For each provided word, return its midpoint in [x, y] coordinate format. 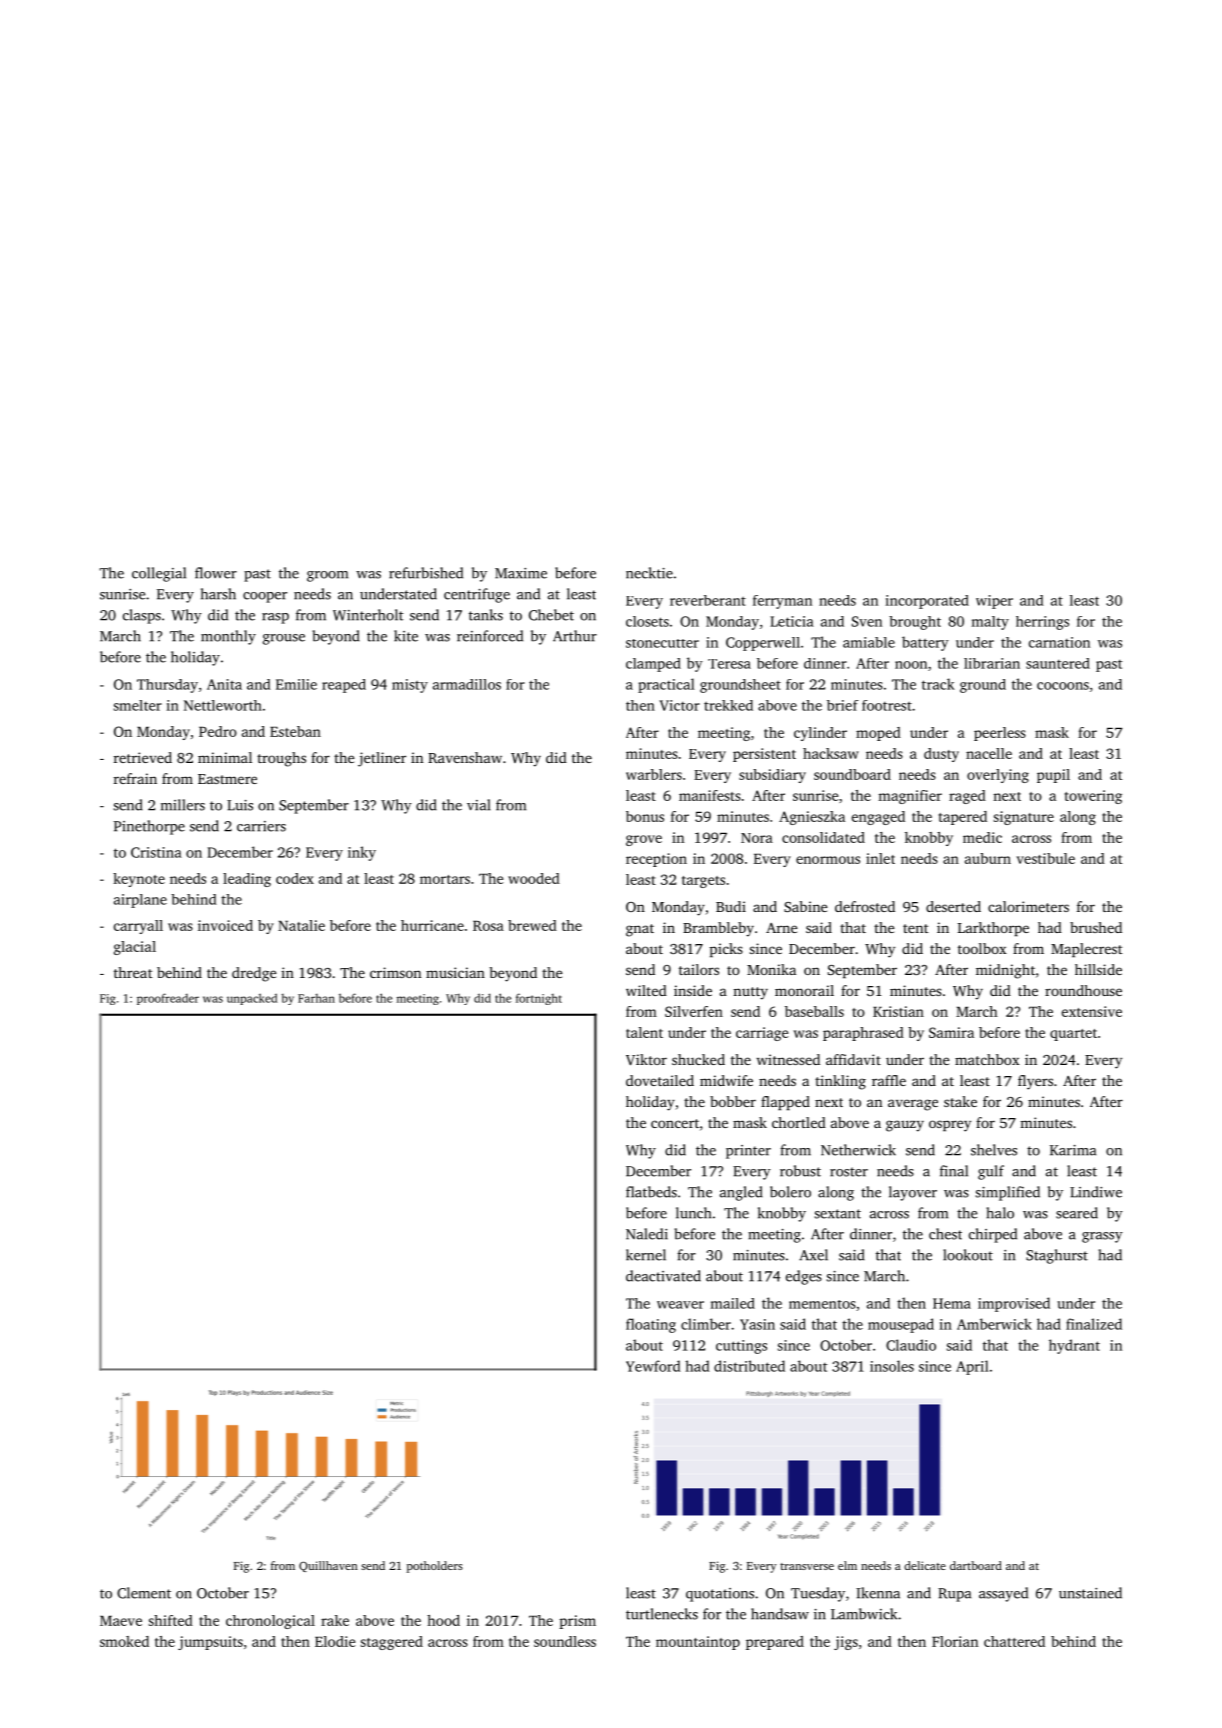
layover [913, 1193]
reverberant [708, 600]
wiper [994, 602]
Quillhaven [328, 1566]
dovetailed [660, 1080]
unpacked [252, 999]
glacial [135, 948]
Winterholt [368, 615]
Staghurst [1057, 1256]
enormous [828, 860]
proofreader [168, 999]
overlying [998, 776]
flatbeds [651, 1192]
